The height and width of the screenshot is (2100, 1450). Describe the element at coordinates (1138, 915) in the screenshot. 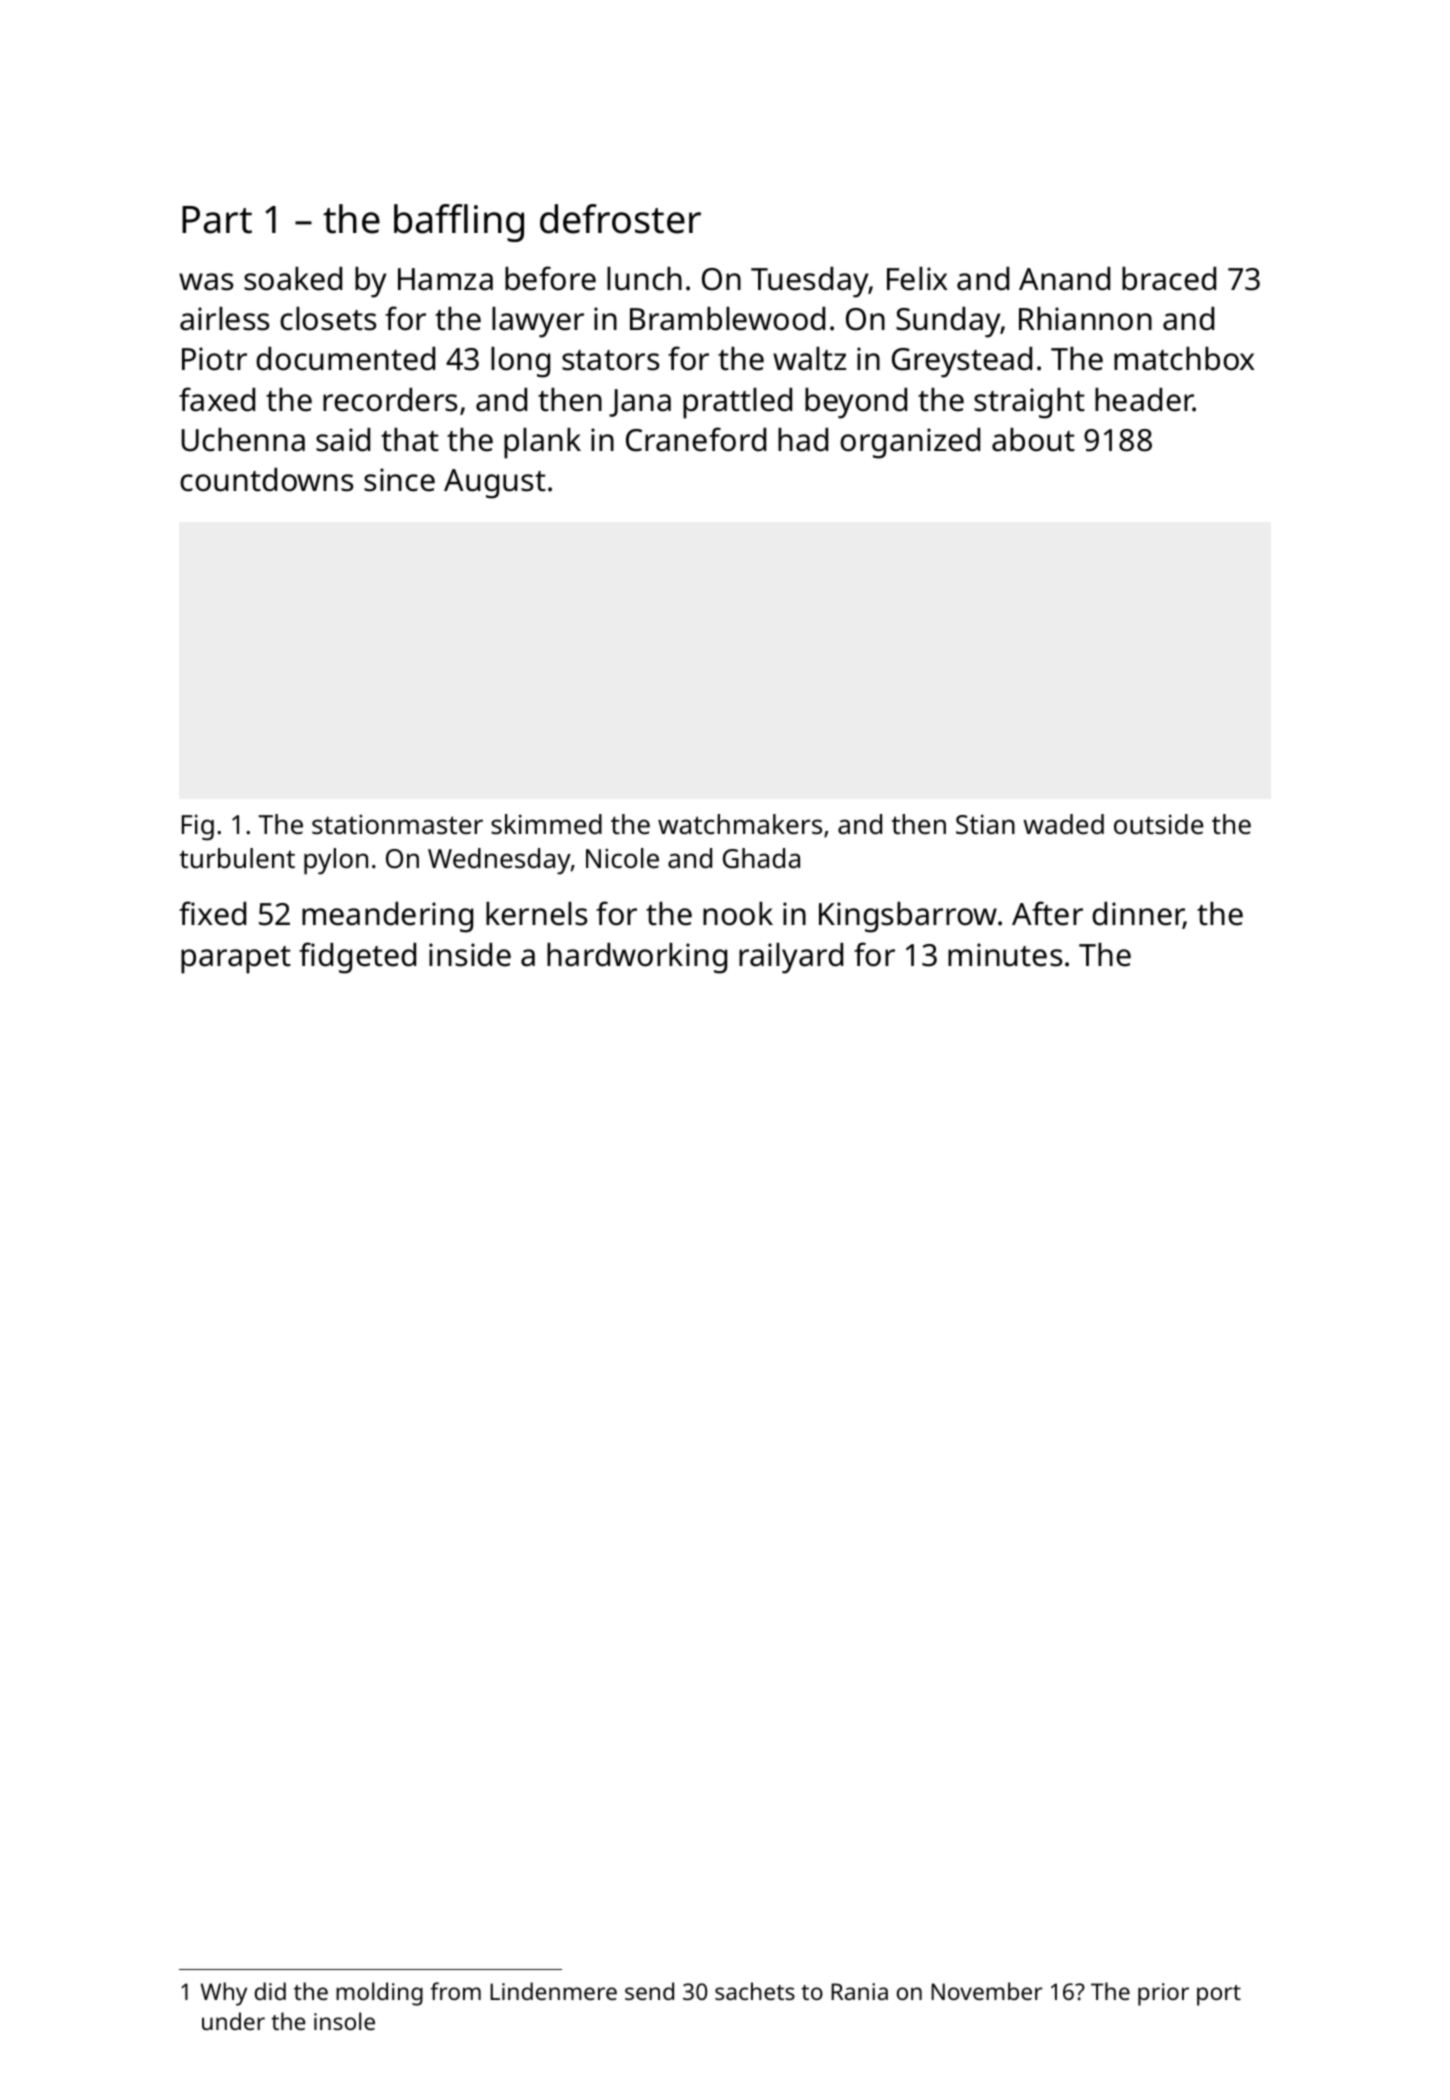

I see `dinner` at that location.
